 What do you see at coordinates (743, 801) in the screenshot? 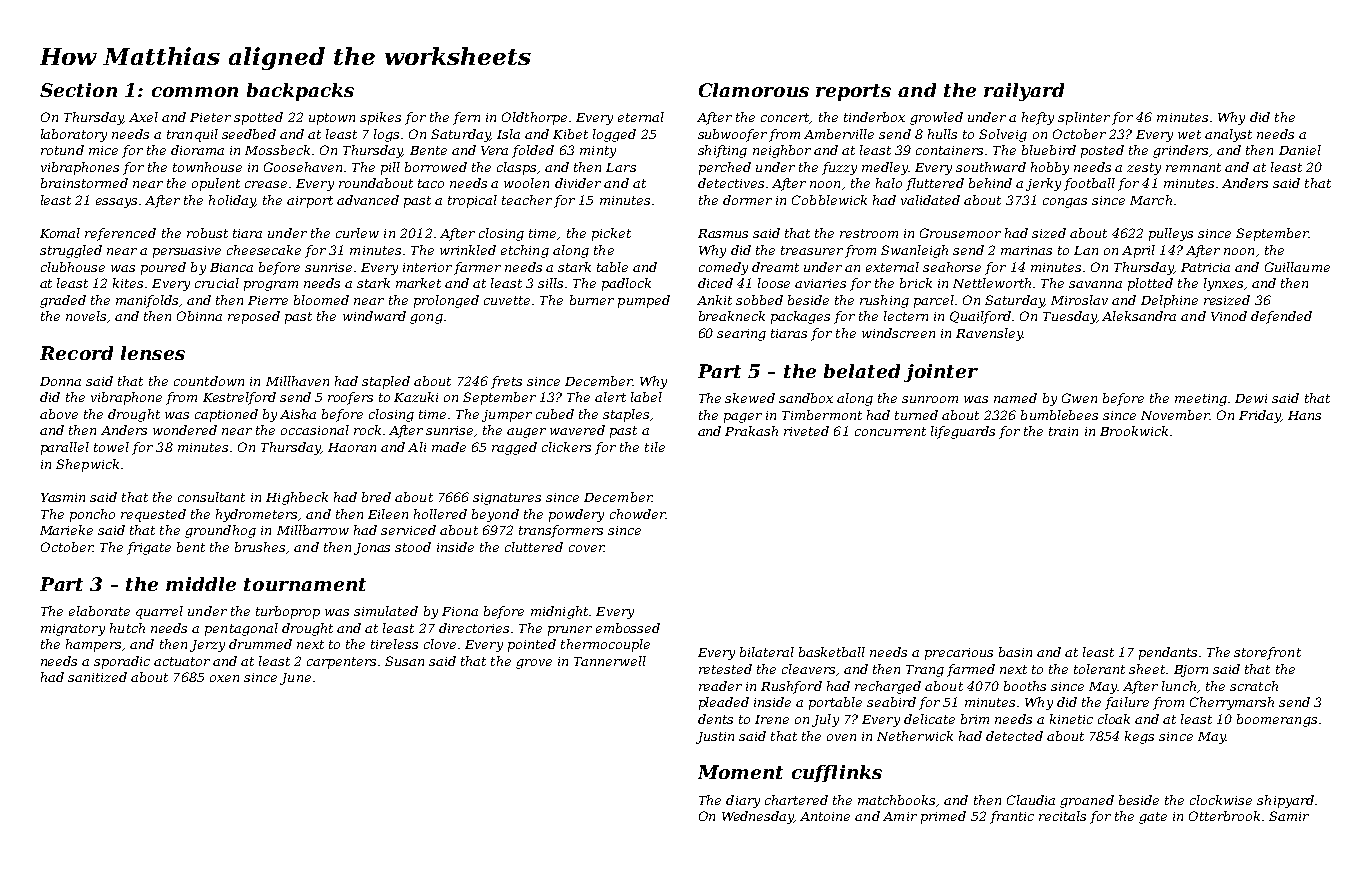
I see `diary` at bounding box center [743, 801].
